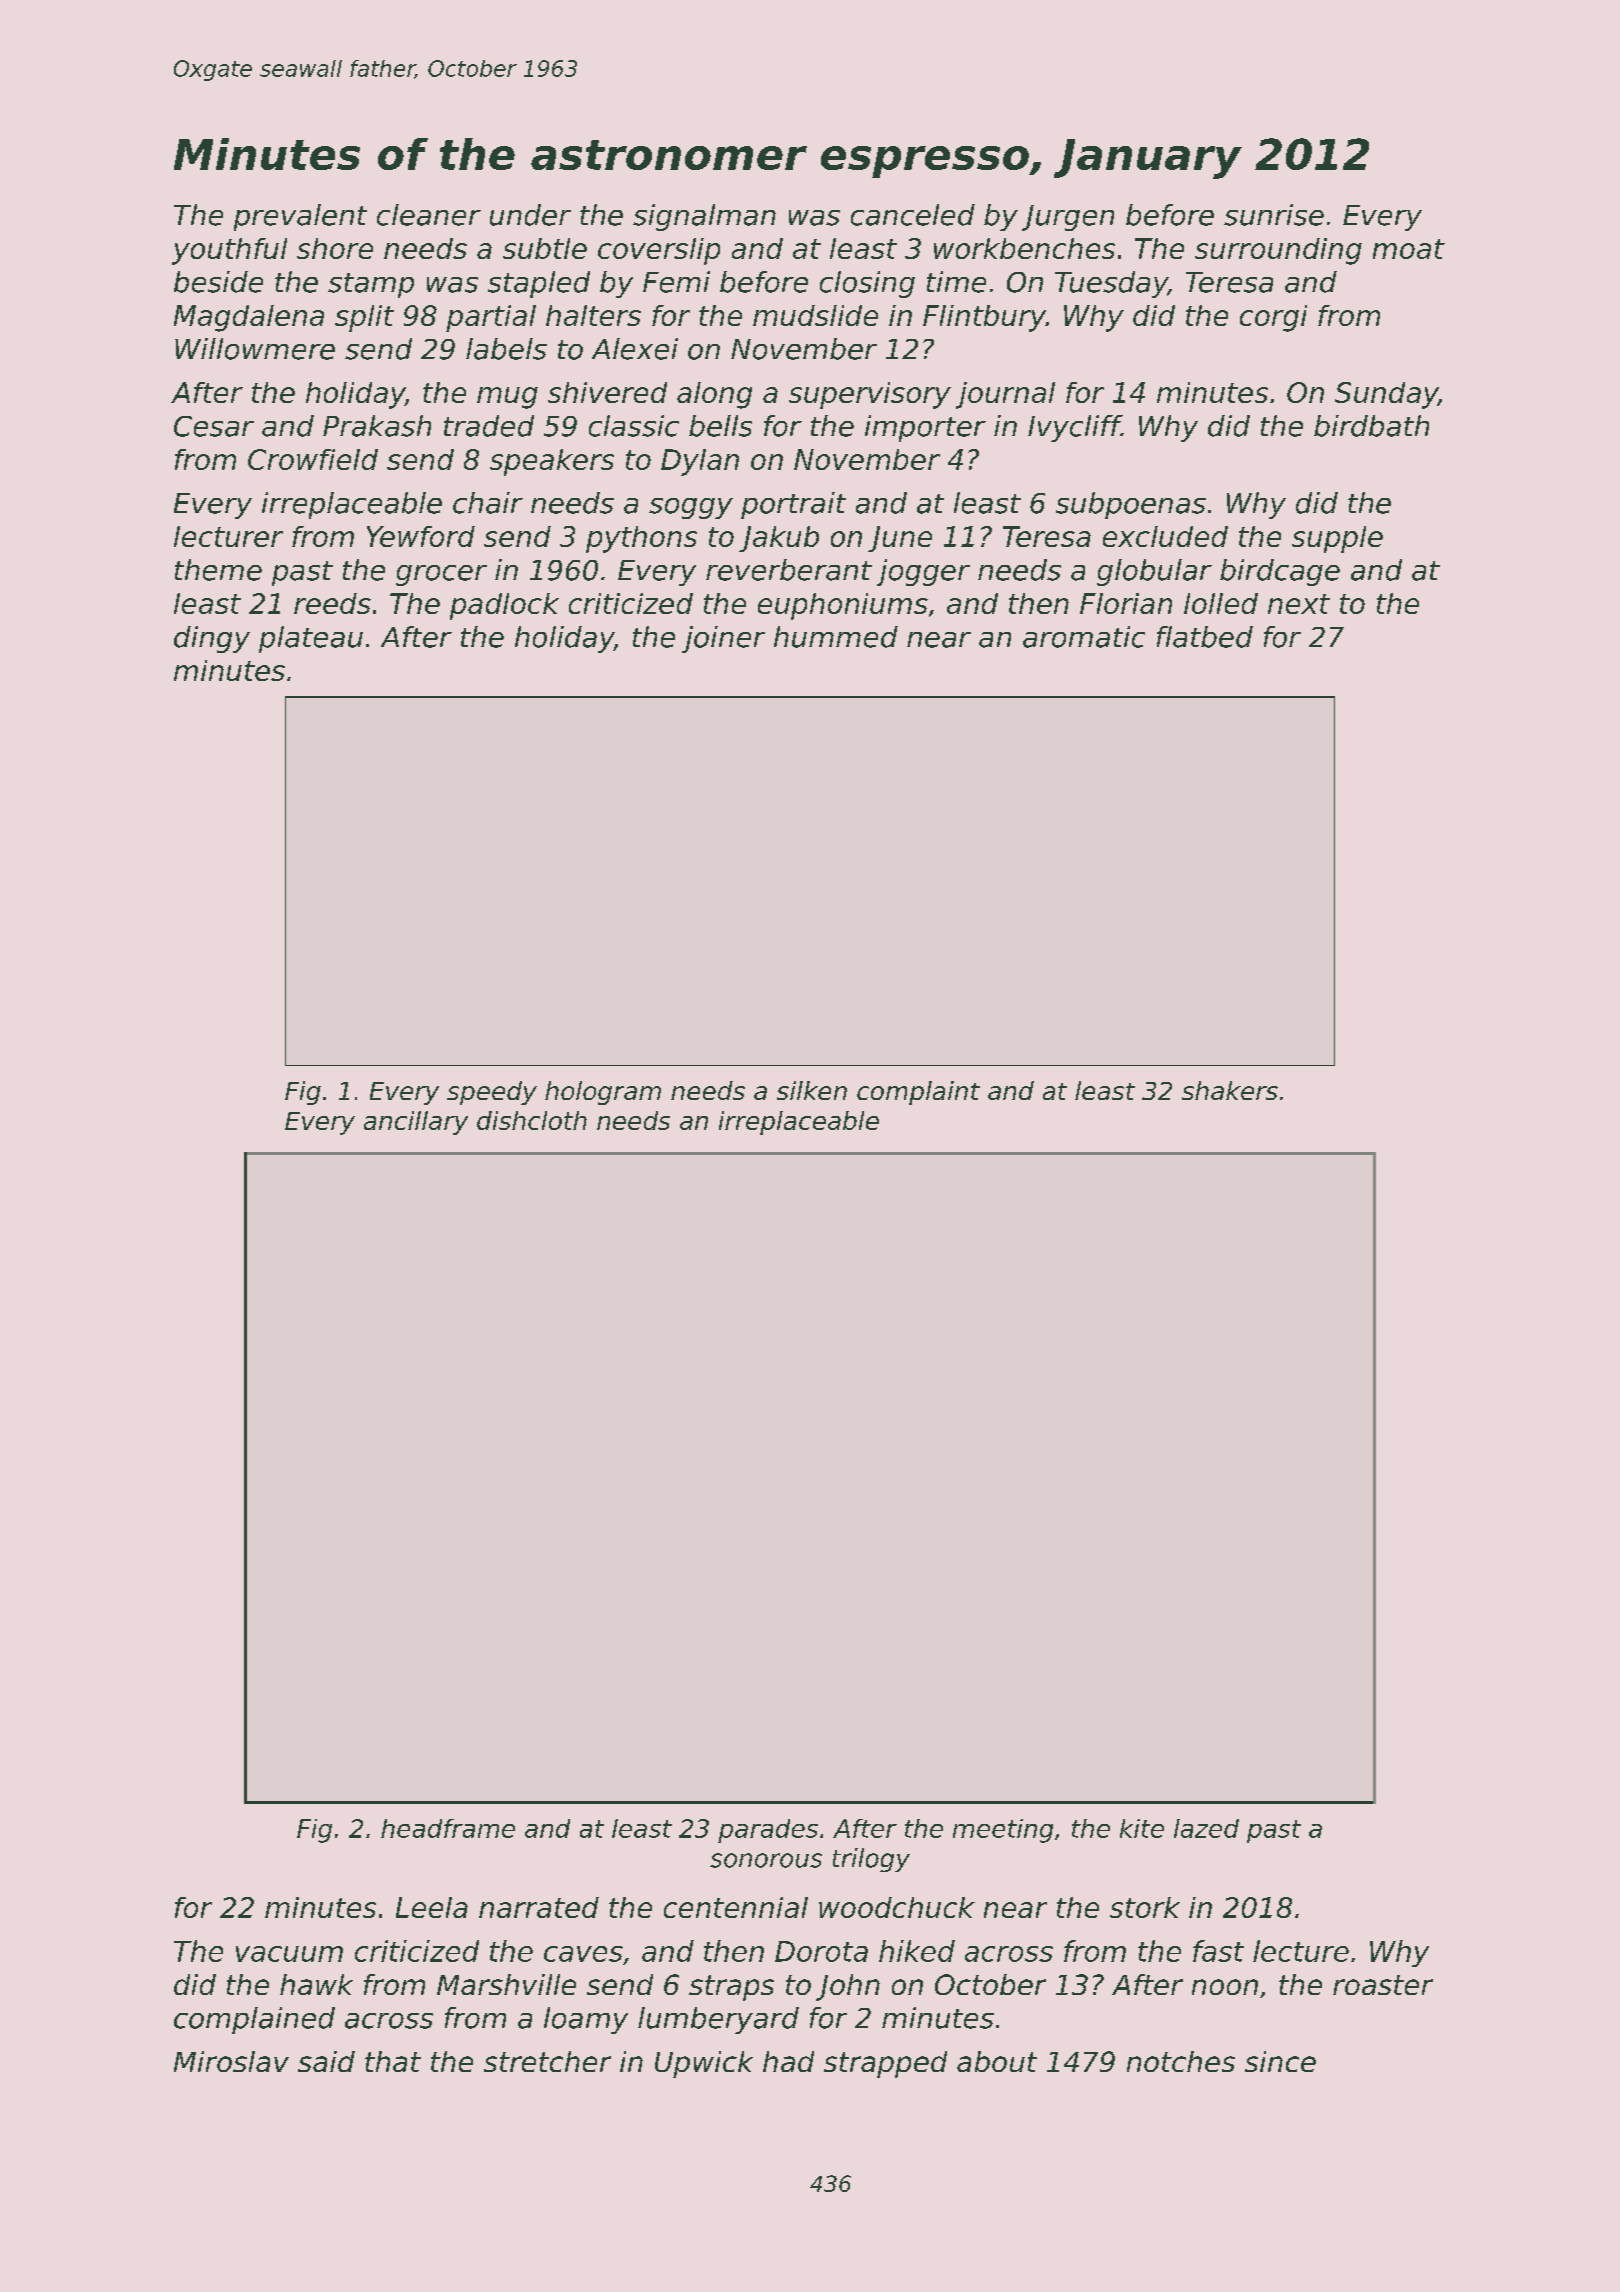 The height and width of the image is (2292, 1620). I want to click on parades, so click(768, 1831).
